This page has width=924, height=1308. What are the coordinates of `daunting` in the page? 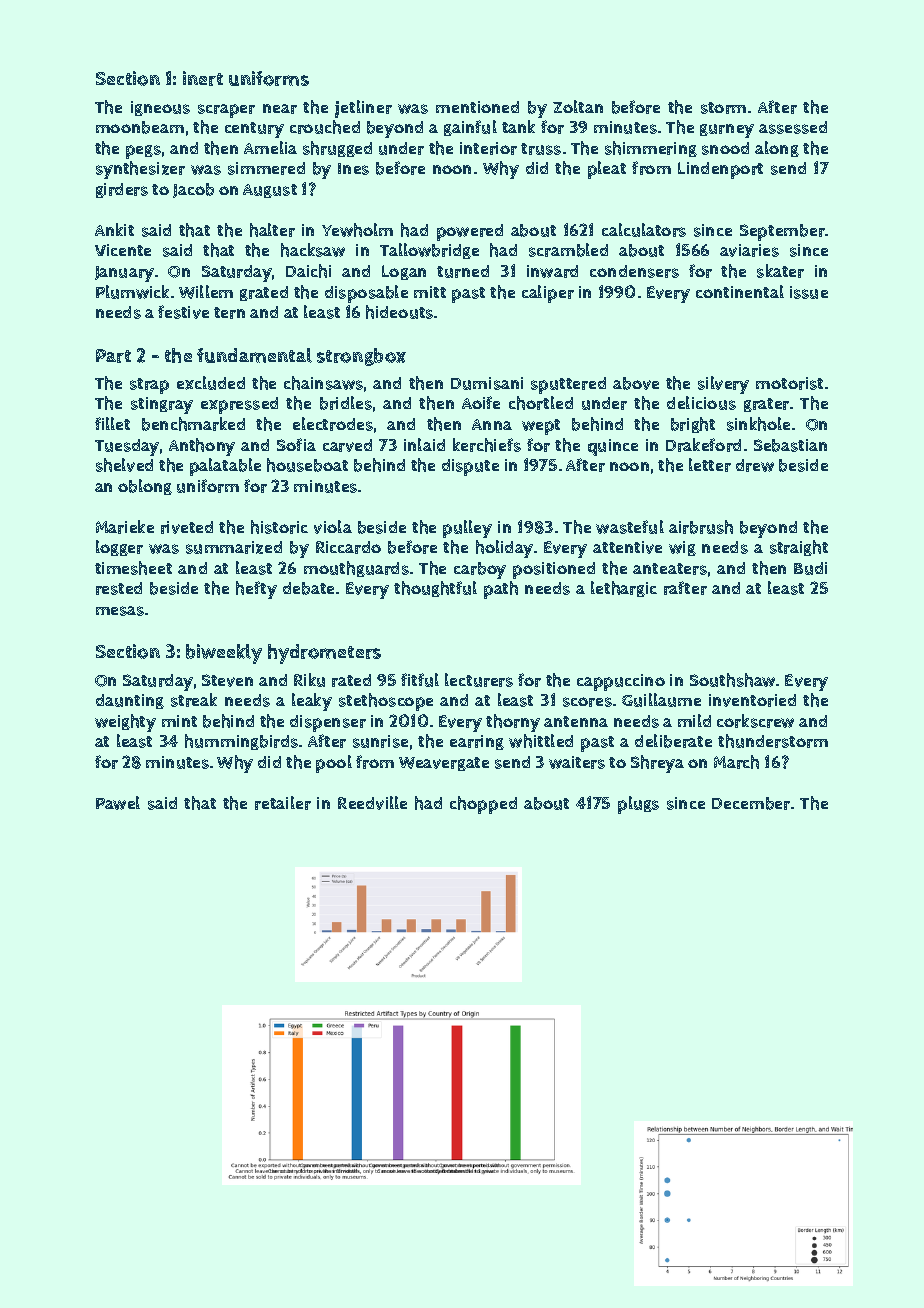 It's located at (130, 701).
